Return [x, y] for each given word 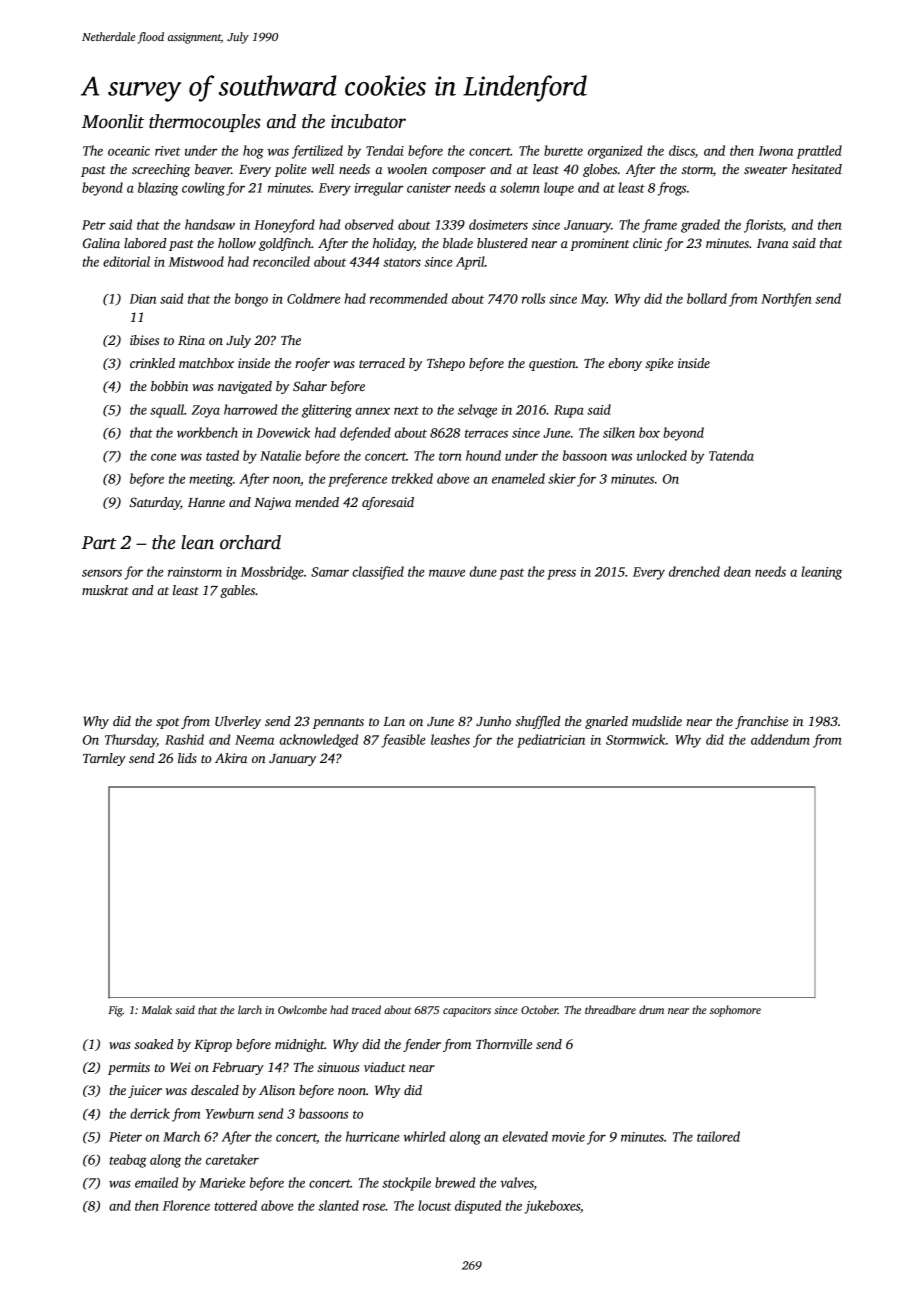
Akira [231, 758]
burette [563, 150]
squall [167, 411]
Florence [186, 1205]
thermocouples [205, 123]
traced [366, 1009]
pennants [338, 723]
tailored [718, 1136]
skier [562, 478]
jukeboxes [552, 1207]
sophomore [735, 1011]
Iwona [775, 151]
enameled [518, 478]
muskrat [105, 590]
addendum [780, 739]
